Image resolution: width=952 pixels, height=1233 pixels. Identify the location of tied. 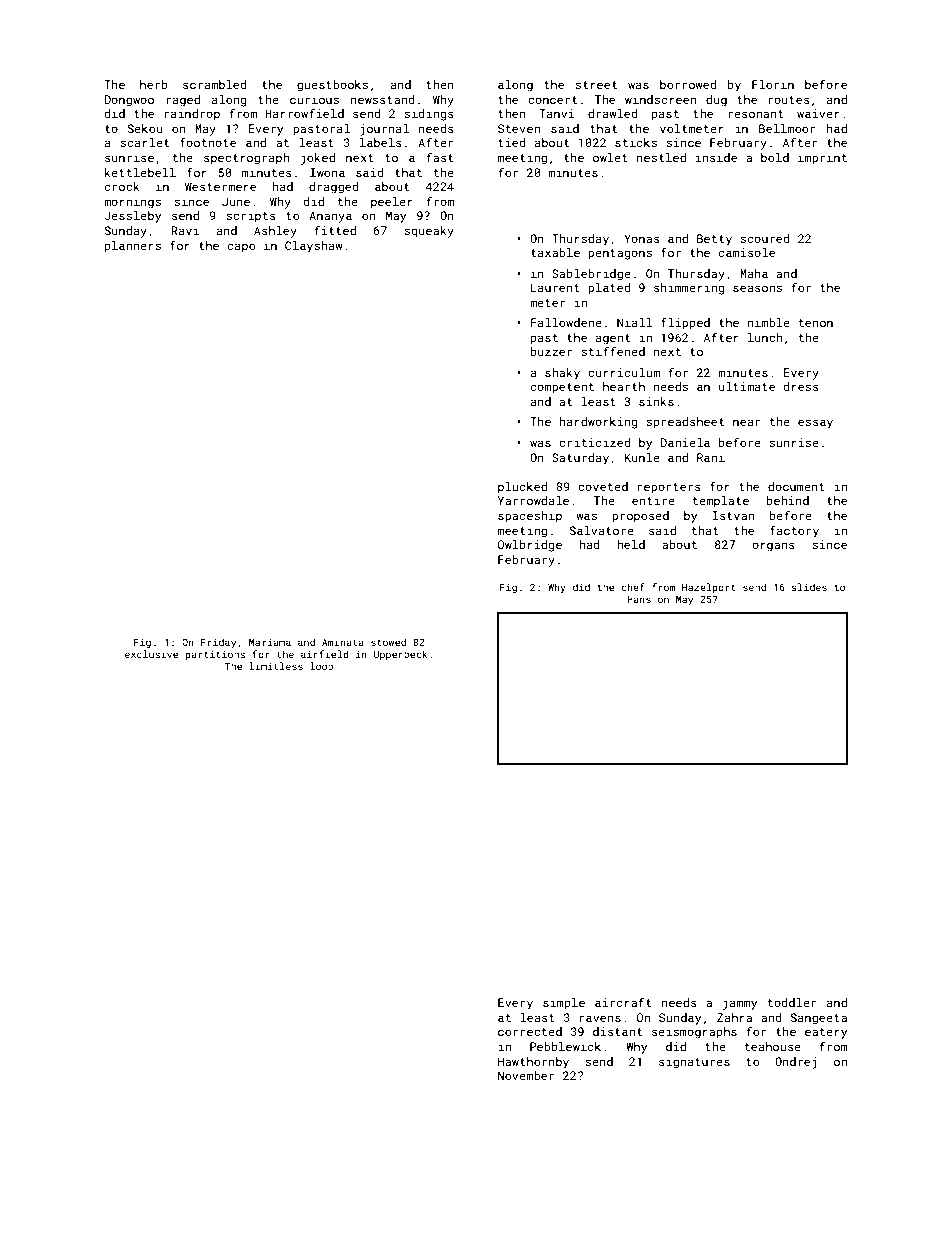
(512, 142).
